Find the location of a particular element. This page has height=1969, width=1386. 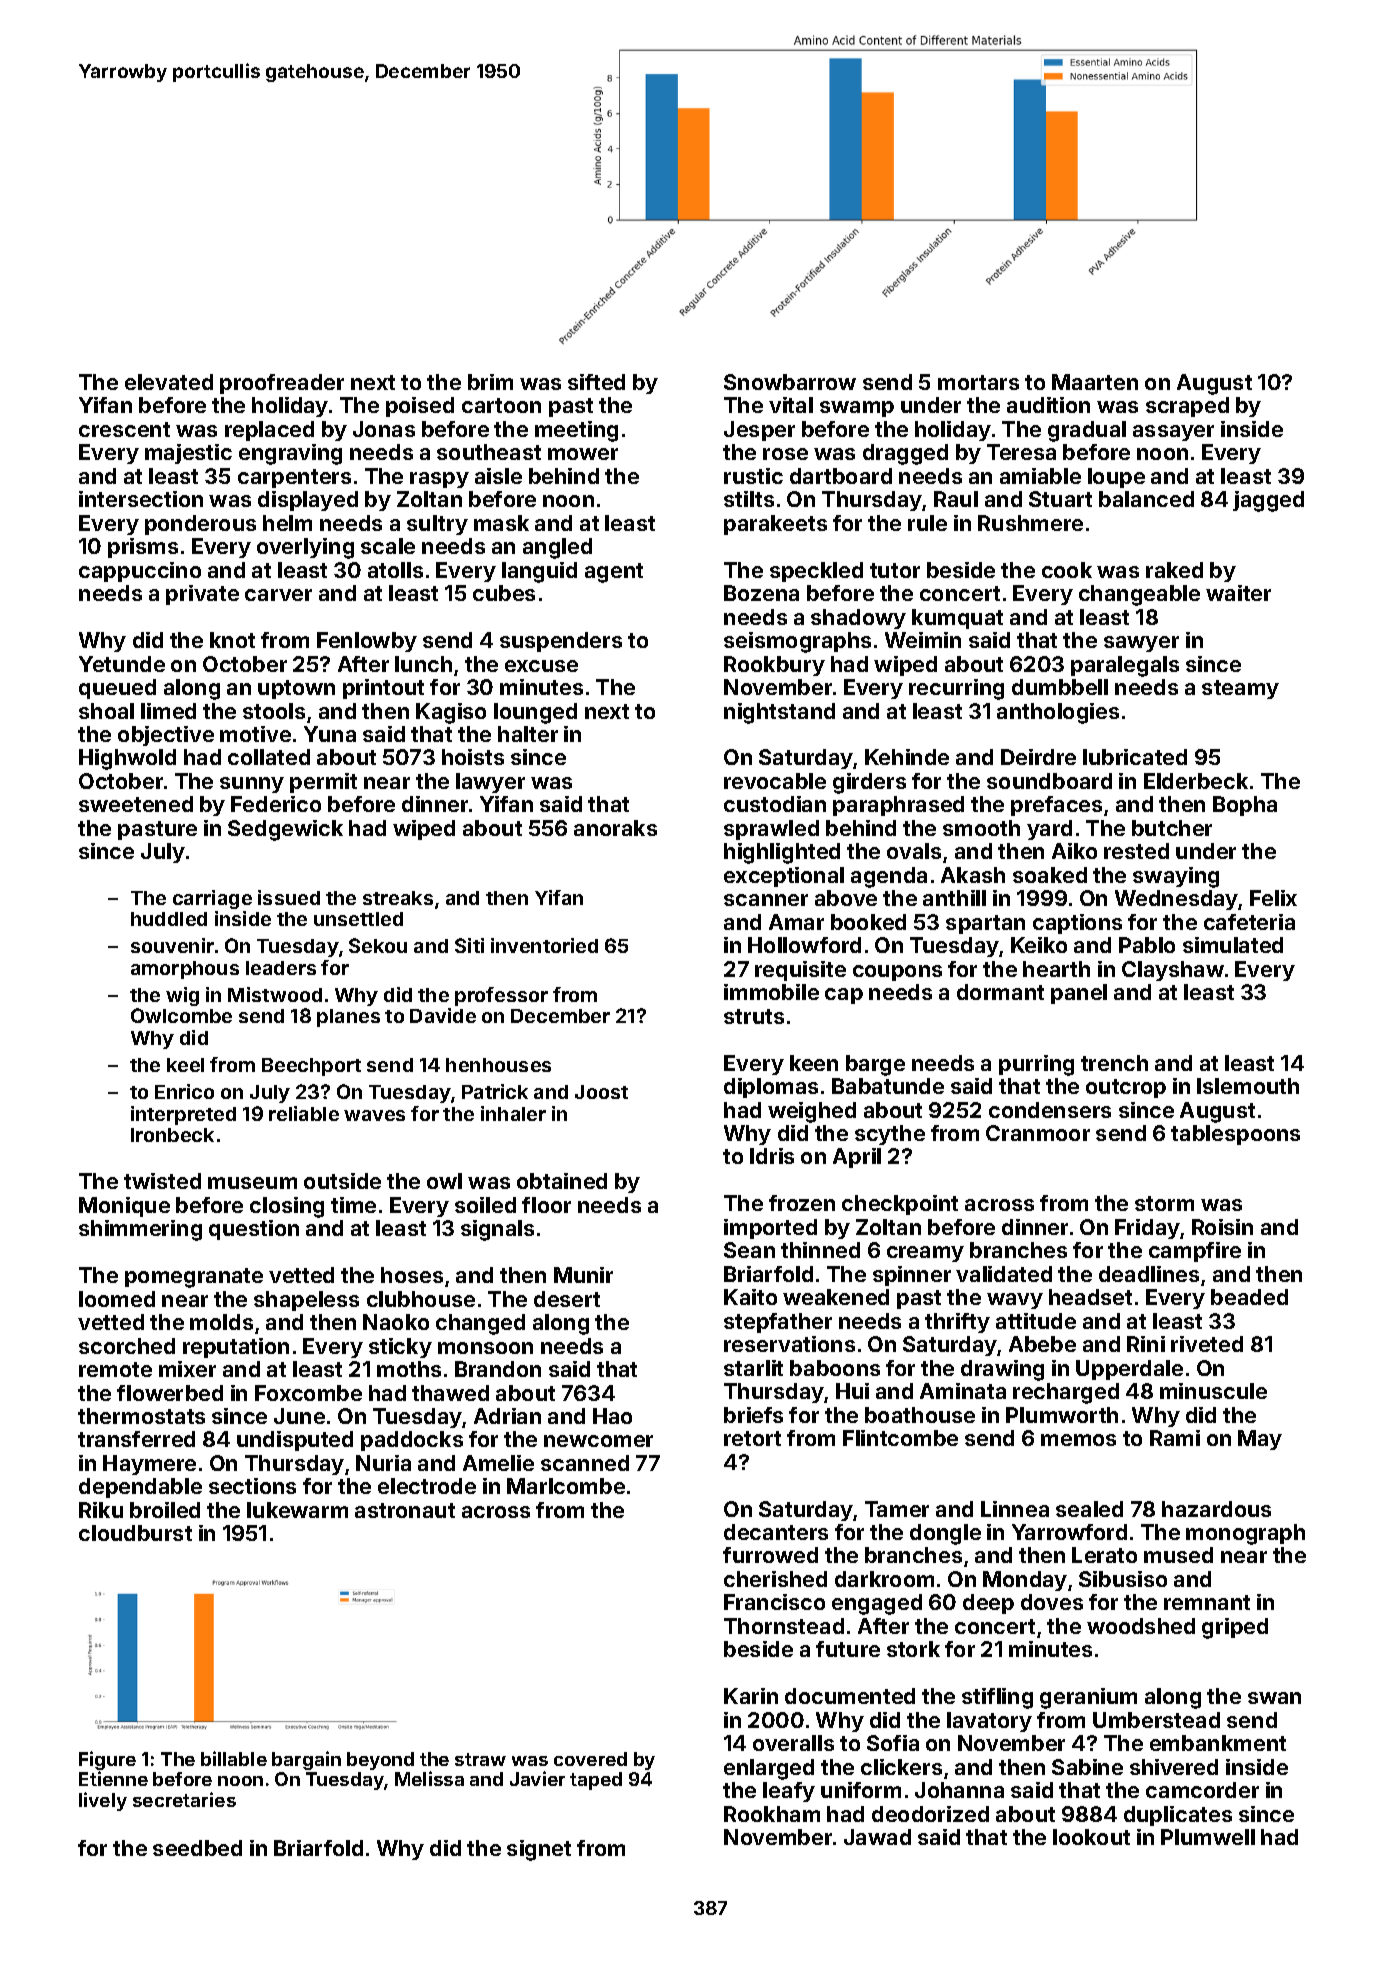

soundboard is located at coordinates (1049, 781).
